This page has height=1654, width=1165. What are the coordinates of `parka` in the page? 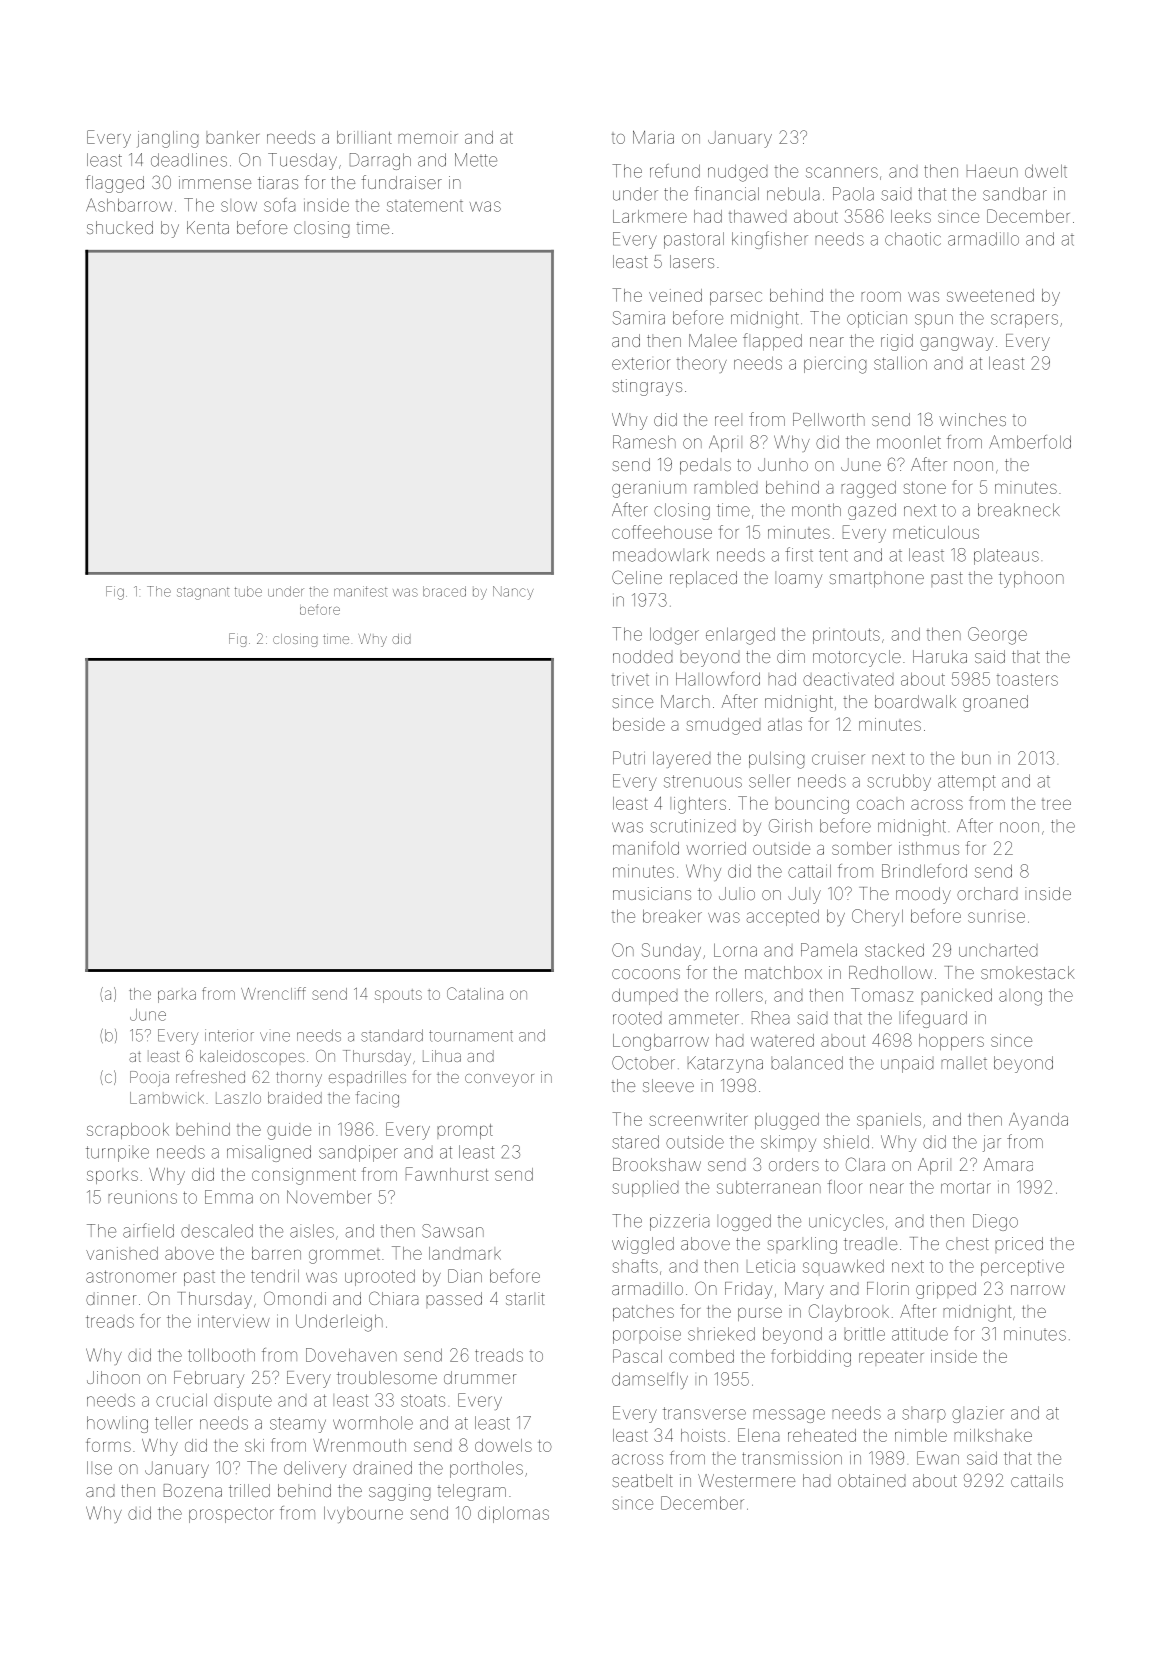 It's located at (177, 996).
